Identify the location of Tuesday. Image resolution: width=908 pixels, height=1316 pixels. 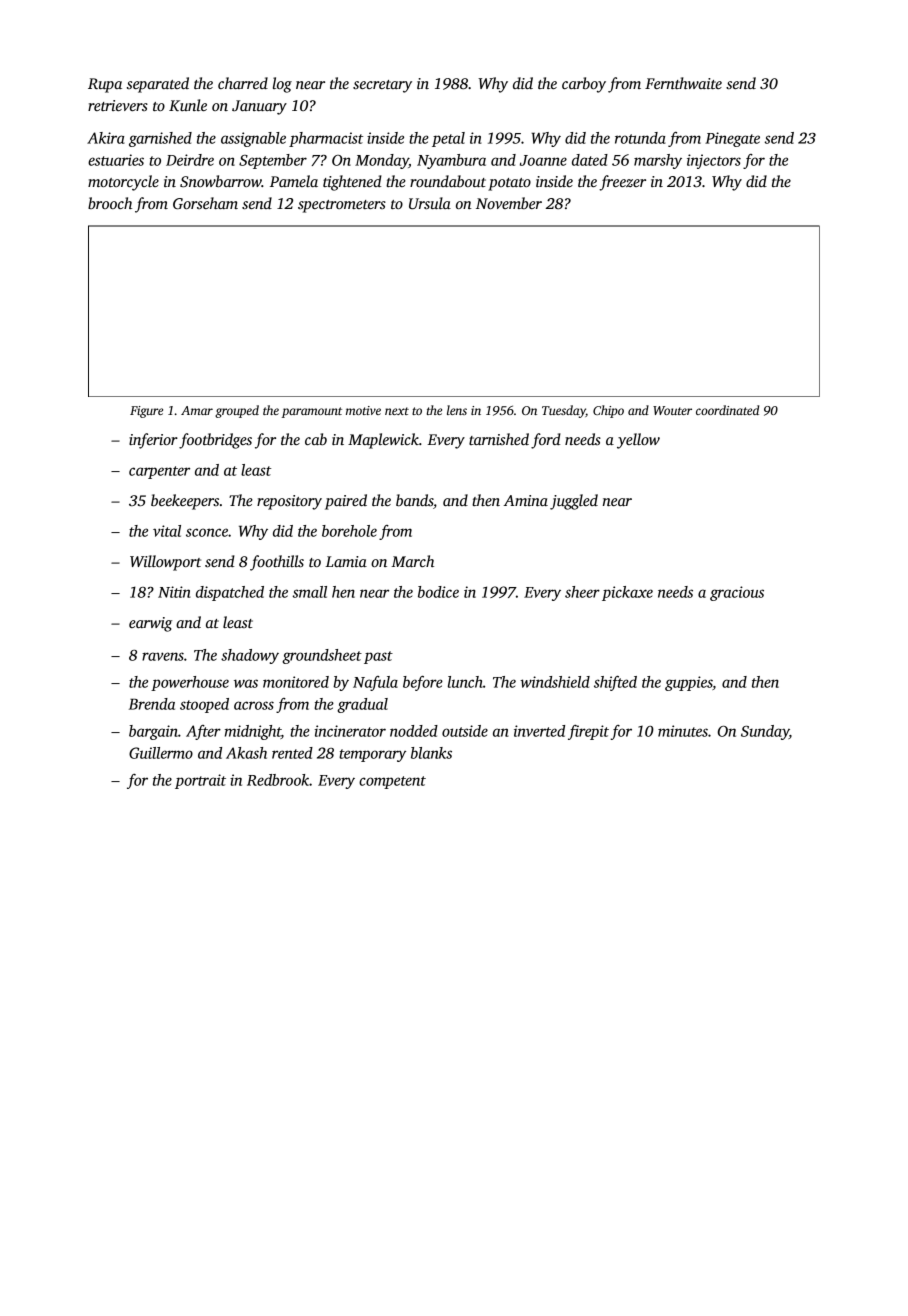
(564, 411).
